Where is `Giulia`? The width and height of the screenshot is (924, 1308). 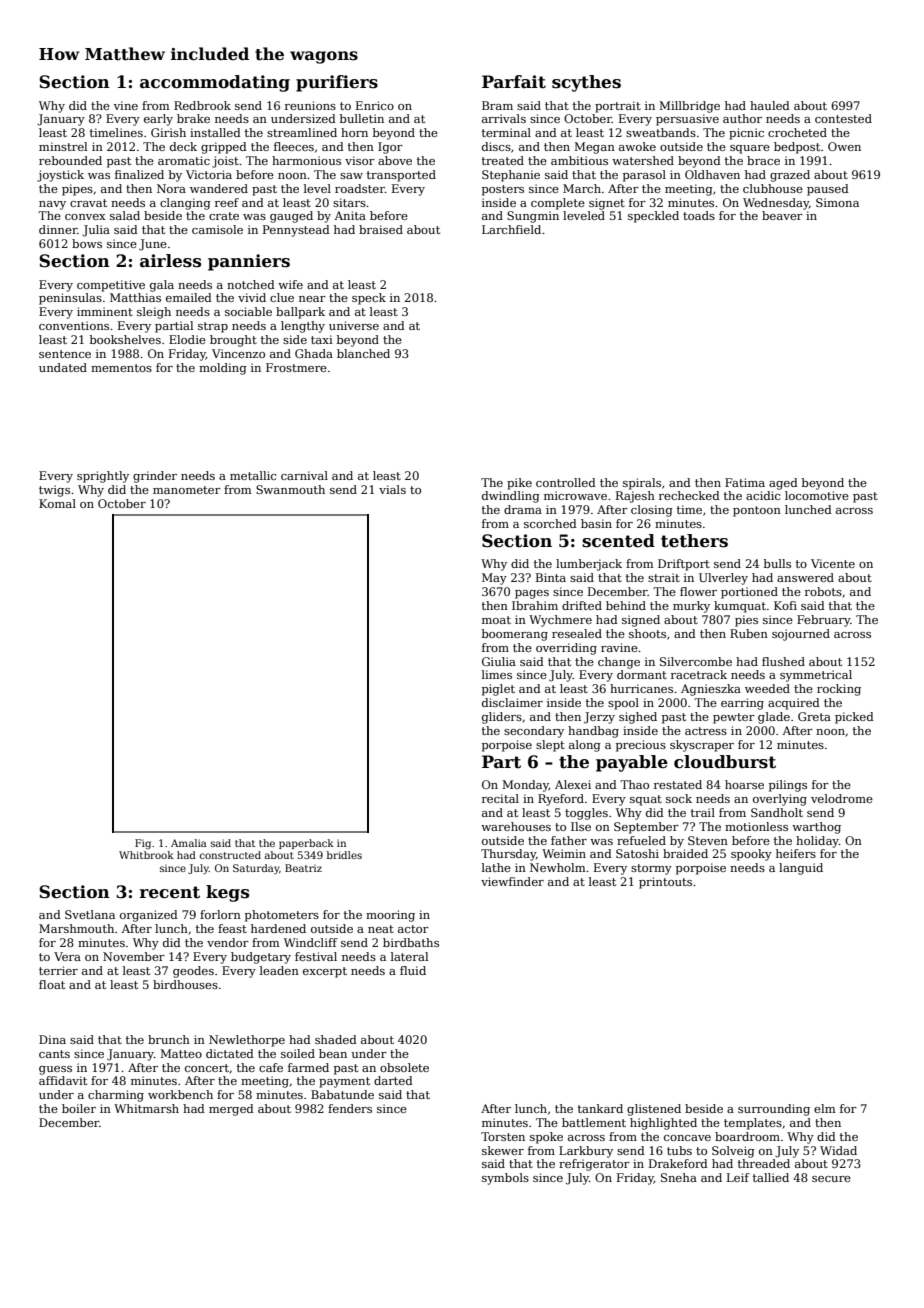 Giulia is located at coordinates (499, 661).
